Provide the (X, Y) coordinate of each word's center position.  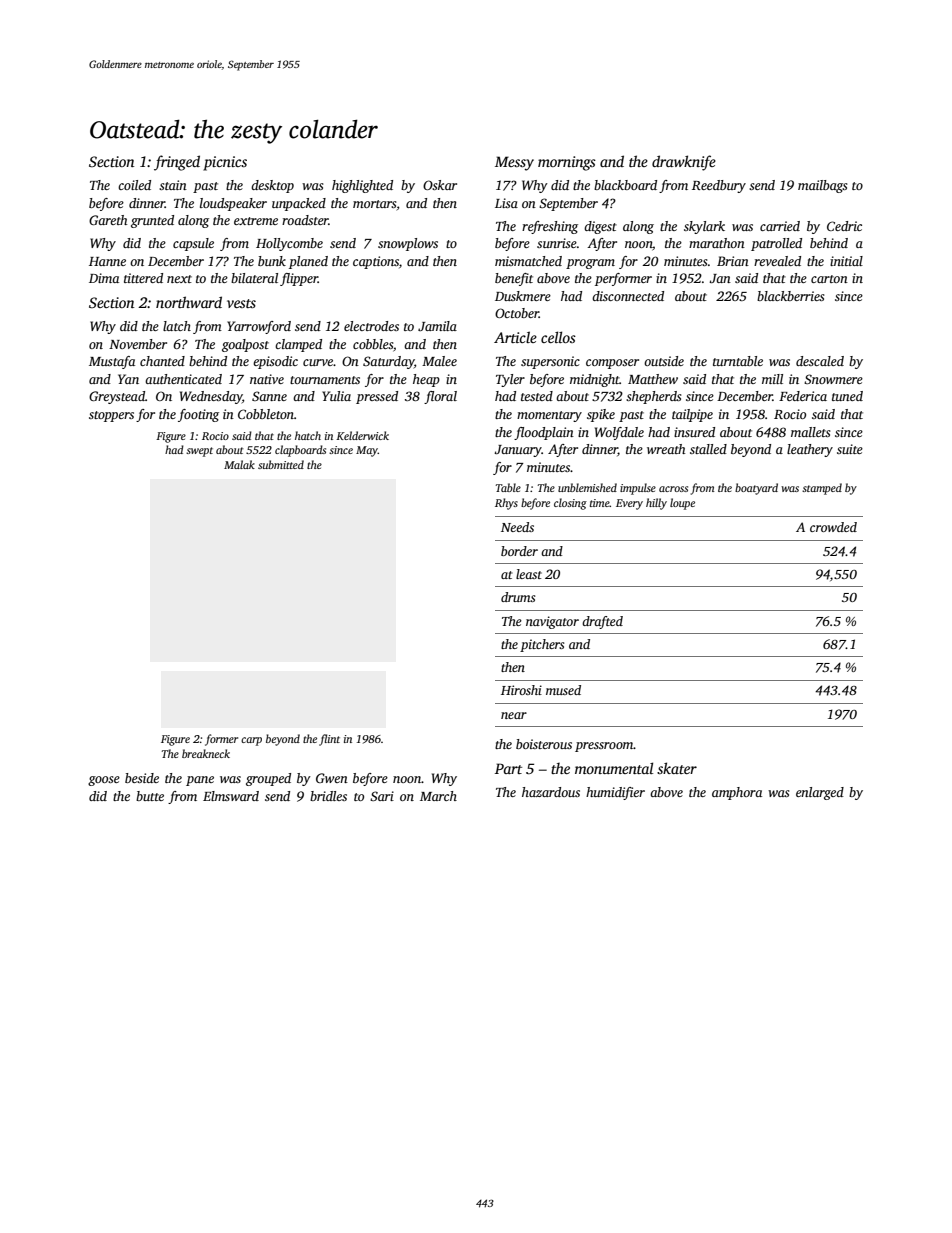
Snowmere (833, 379)
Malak (239, 464)
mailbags (822, 186)
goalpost (245, 345)
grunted (152, 221)
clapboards (300, 451)
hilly (656, 504)
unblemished (587, 487)
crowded (833, 527)
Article (515, 337)
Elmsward (231, 796)
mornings (567, 163)
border (519, 551)
